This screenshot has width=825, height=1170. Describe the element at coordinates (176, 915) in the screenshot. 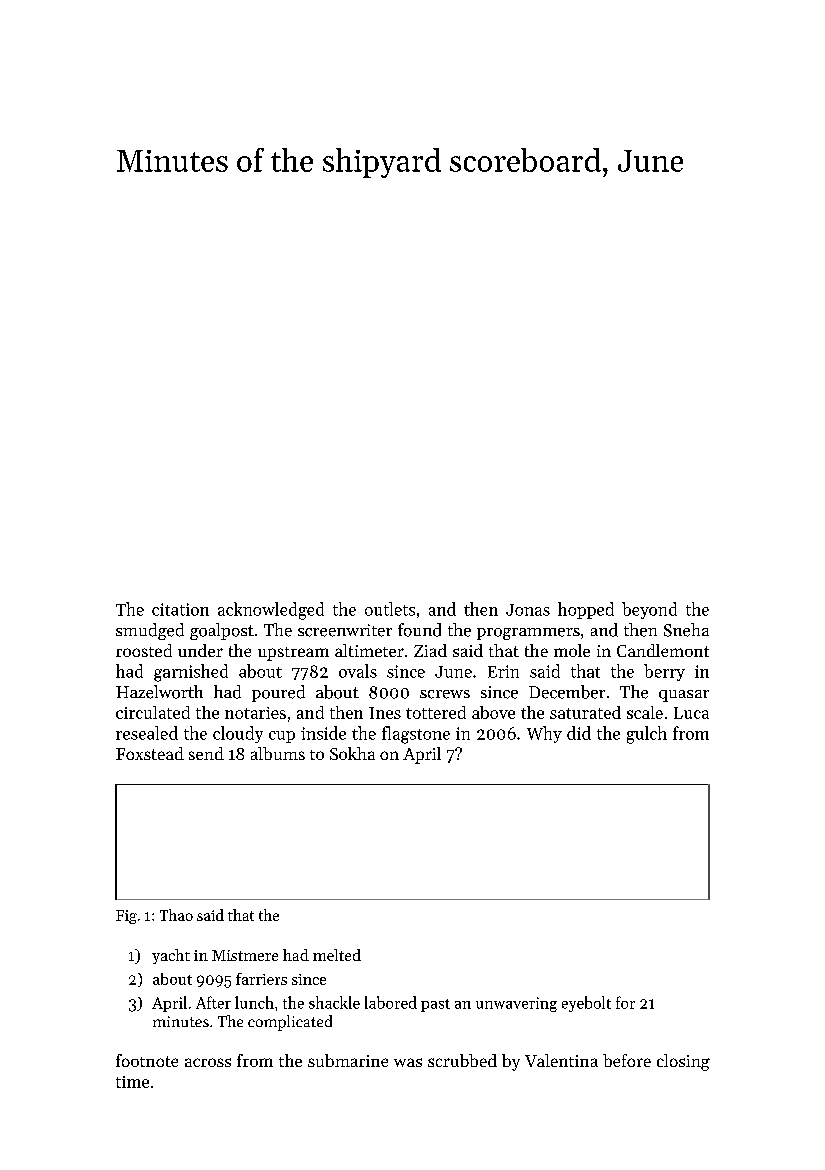

I see `Thao` at that location.
